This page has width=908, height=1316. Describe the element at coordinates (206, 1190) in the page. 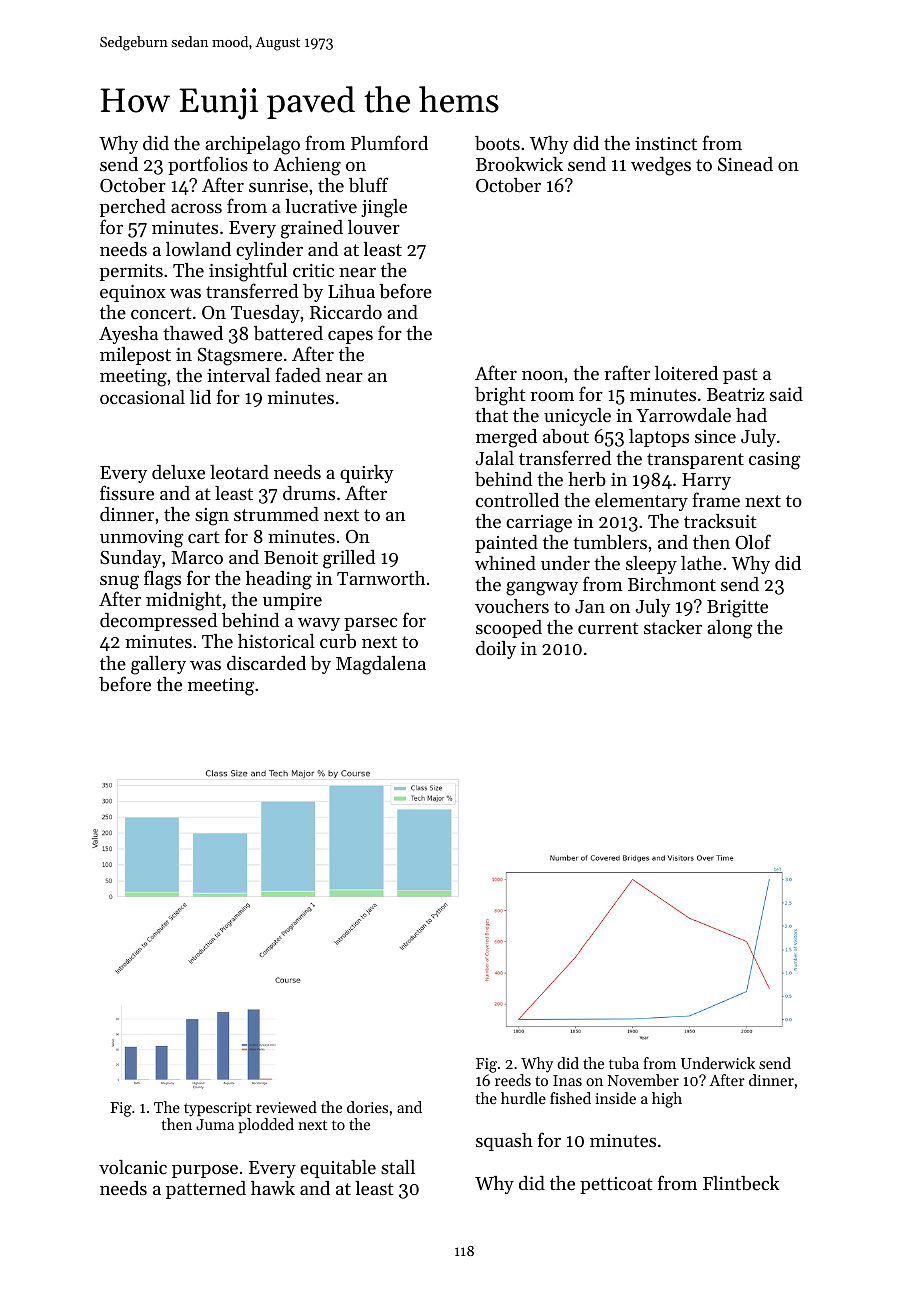

I see `patterned` at that location.
